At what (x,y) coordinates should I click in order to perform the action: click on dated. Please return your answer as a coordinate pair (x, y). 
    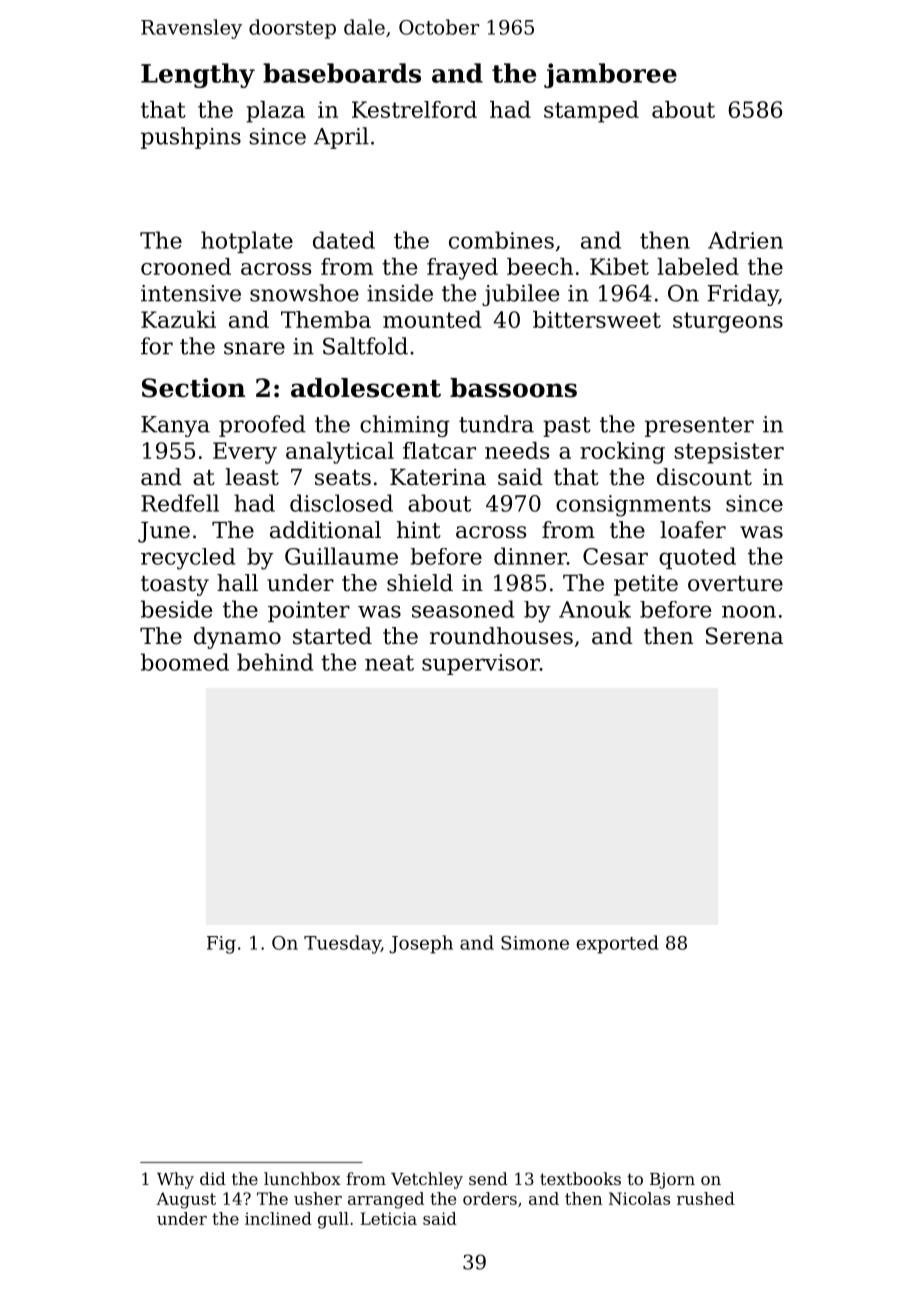
    Looking at the image, I should click on (344, 240).
